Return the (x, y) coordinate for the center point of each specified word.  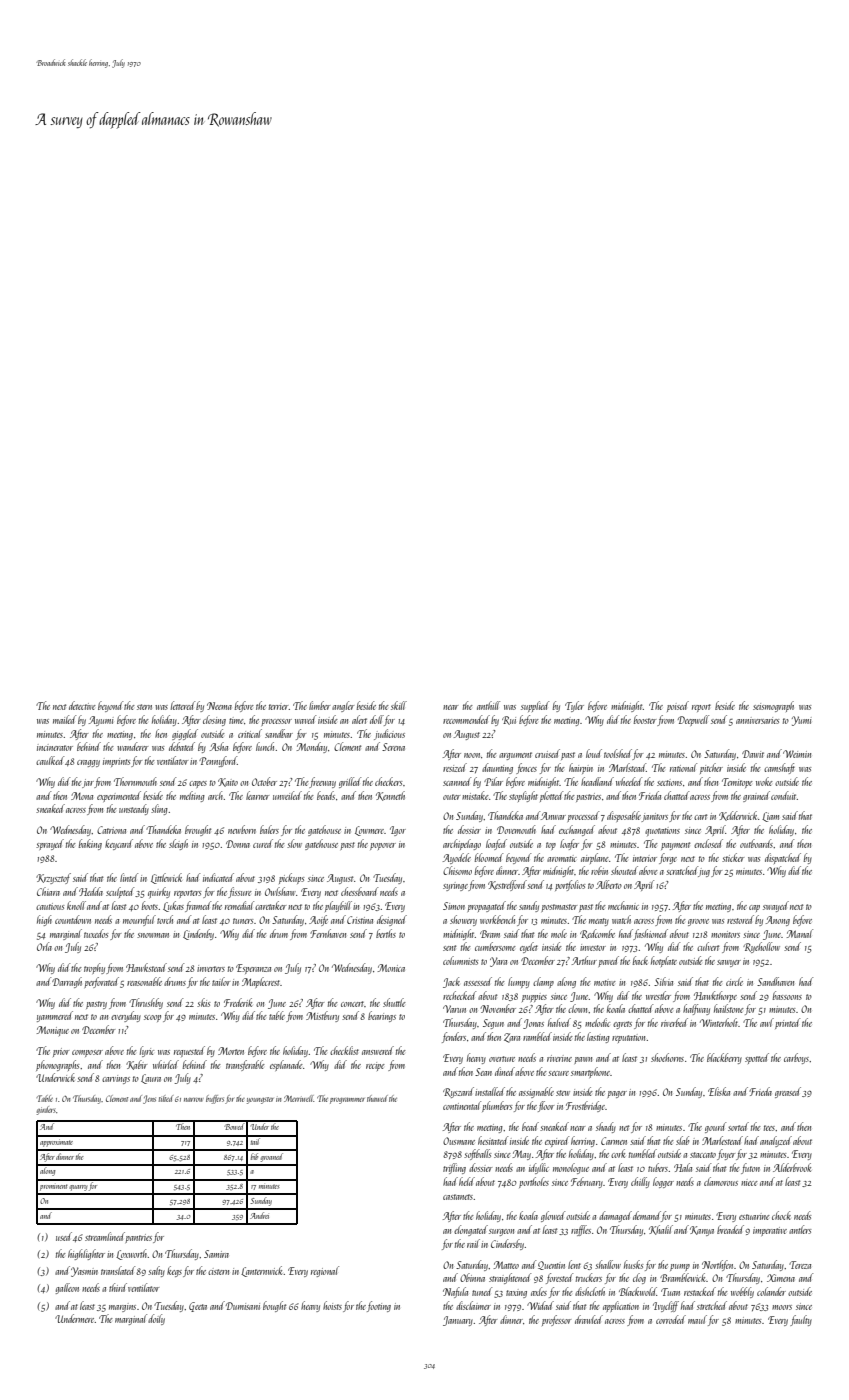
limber (319, 705)
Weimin (797, 754)
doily (156, 1319)
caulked (50, 760)
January (458, 1321)
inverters (211, 968)
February (587, 1182)
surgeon (501, 1232)
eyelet (529, 947)
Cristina (360, 920)
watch (621, 919)
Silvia (663, 981)
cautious (50, 906)
